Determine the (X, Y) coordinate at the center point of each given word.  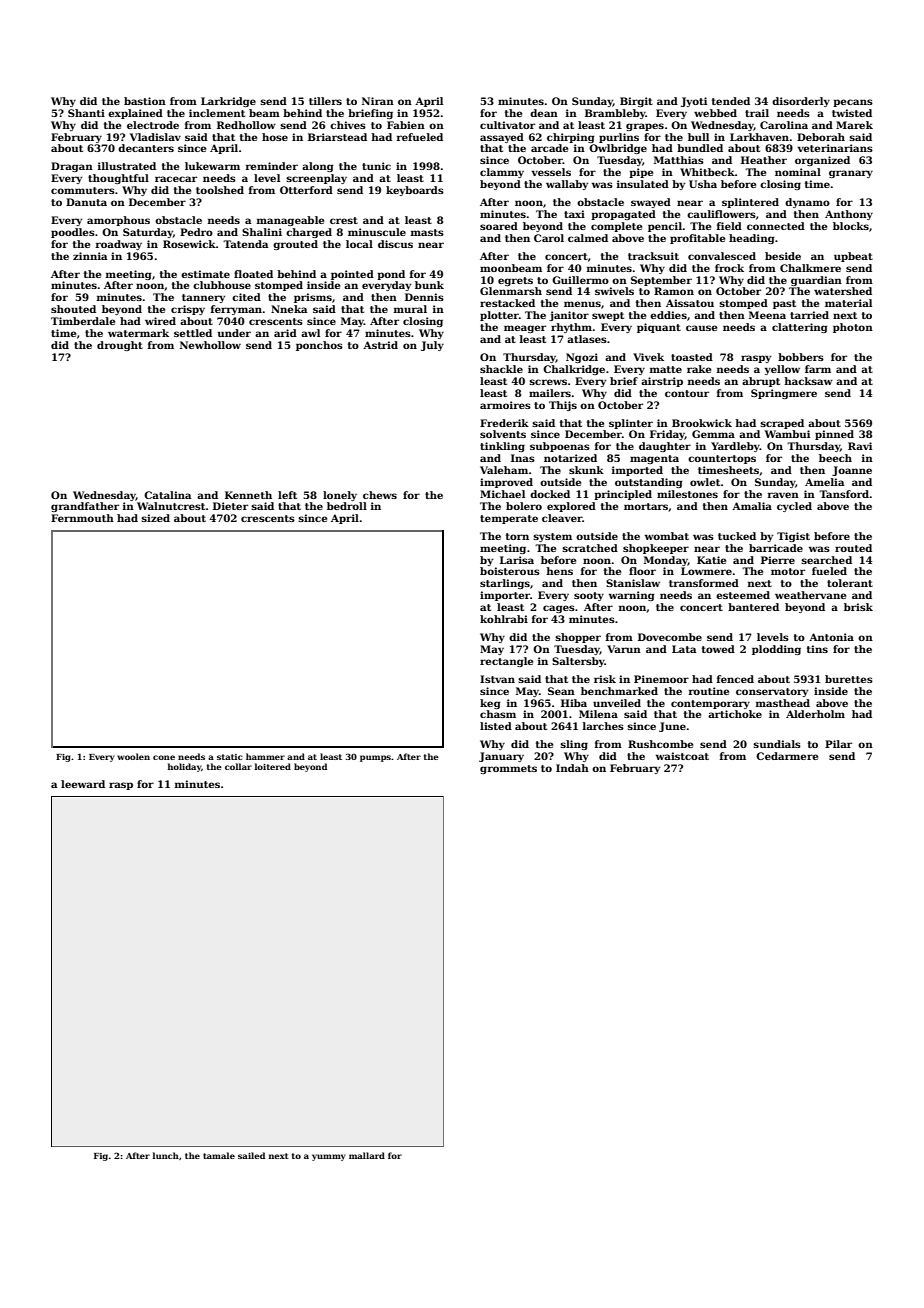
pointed (352, 275)
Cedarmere (787, 756)
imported (637, 471)
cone (164, 757)
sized (155, 518)
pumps (375, 758)
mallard (367, 1155)
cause (701, 328)
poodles (73, 233)
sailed (251, 1155)
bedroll (347, 506)
